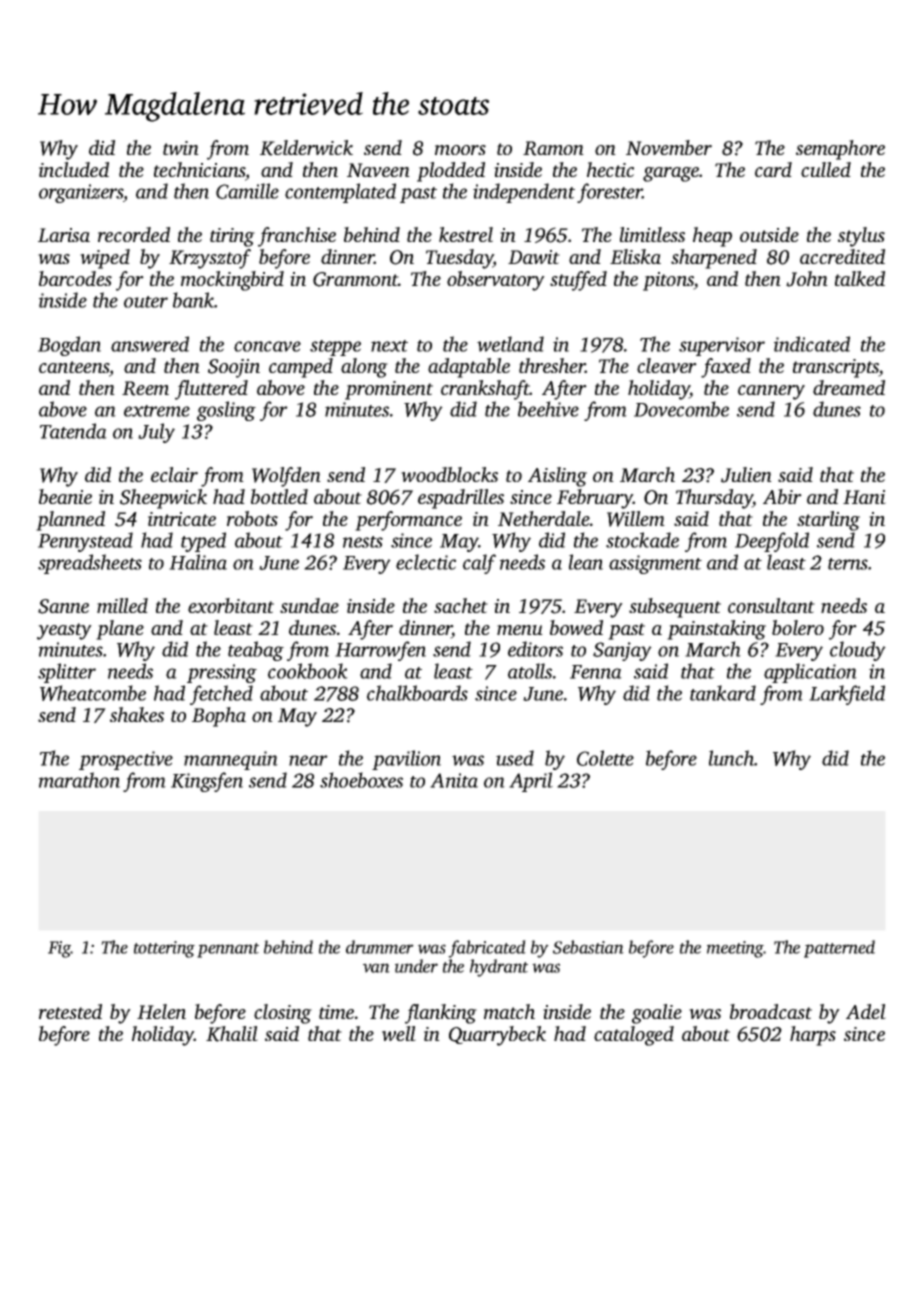 The height and width of the image is (1308, 924). What do you see at coordinates (669, 147) in the image?
I see `November` at bounding box center [669, 147].
